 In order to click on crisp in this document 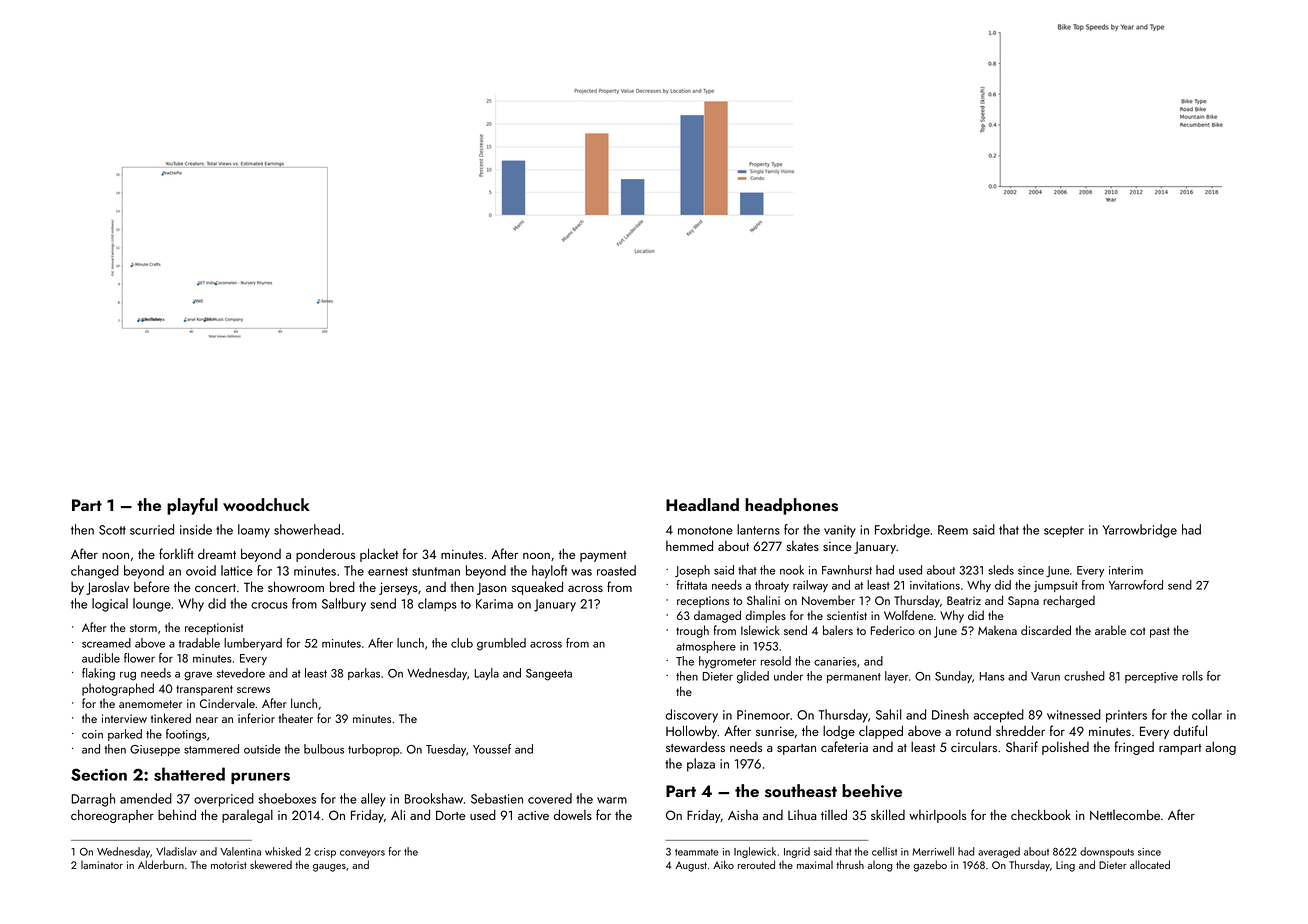, I will do `click(325, 853)`.
